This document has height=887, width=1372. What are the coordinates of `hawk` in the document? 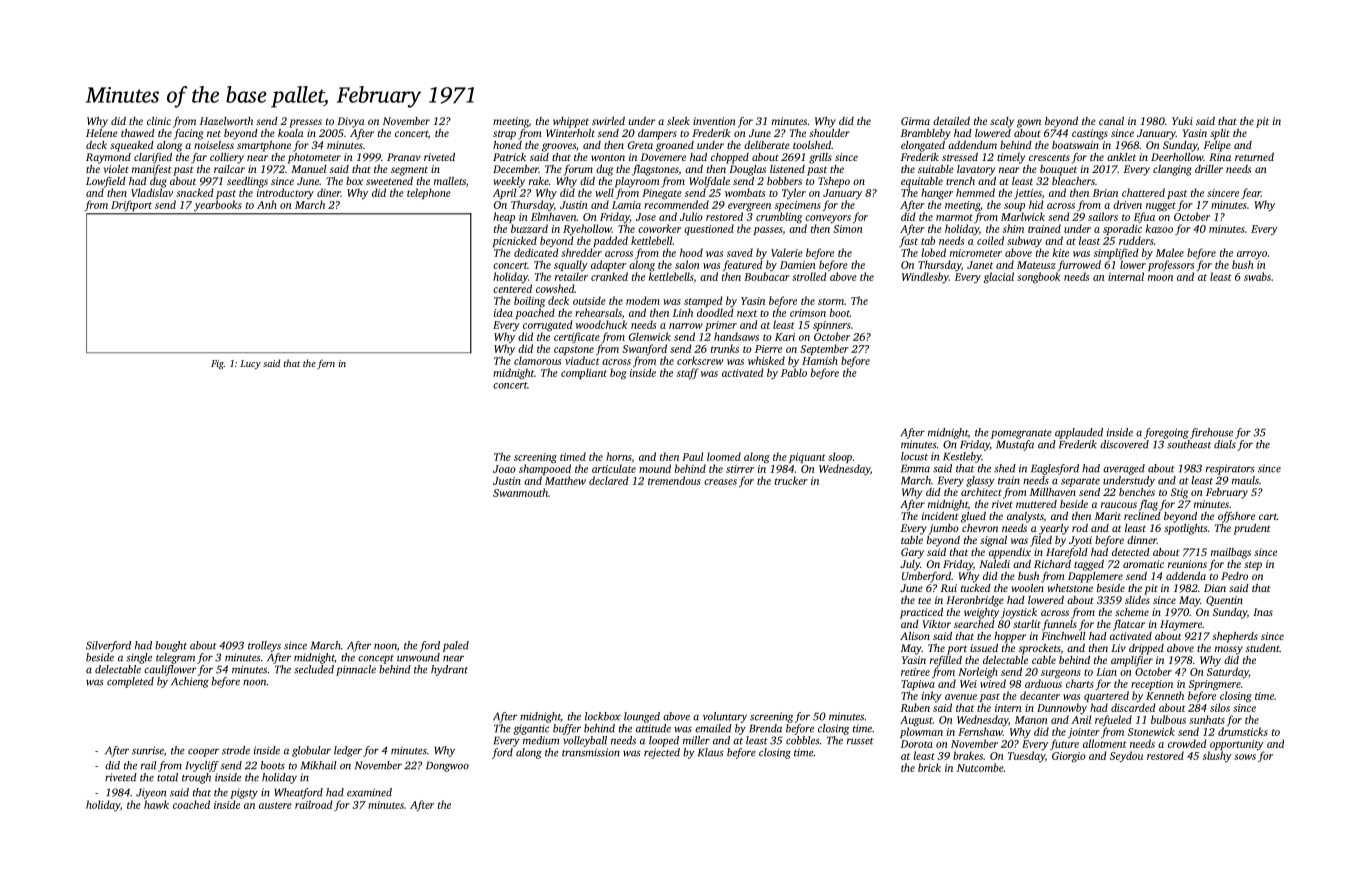 It's located at (156, 804).
